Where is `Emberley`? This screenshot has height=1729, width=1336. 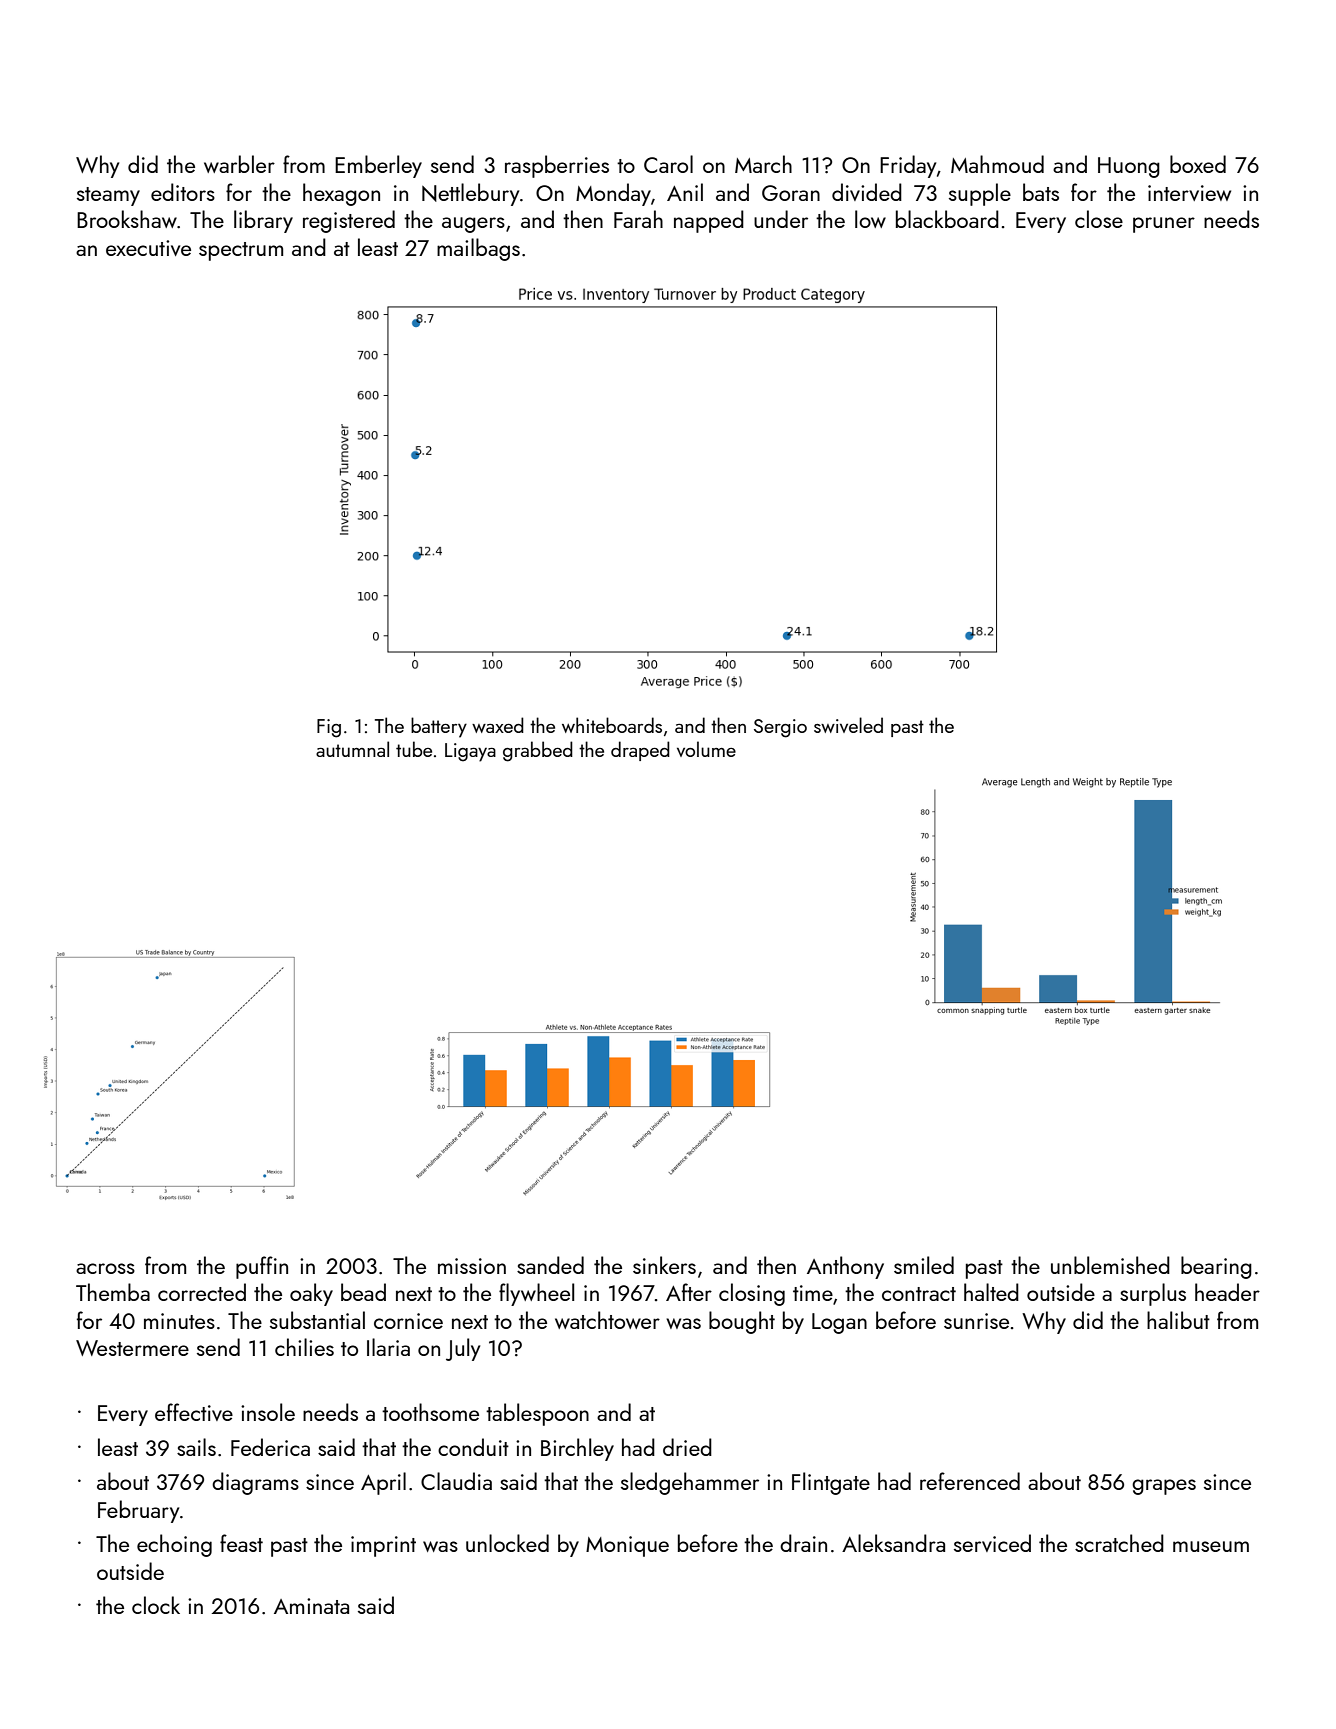 Emberley is located at coordinates (378, 166).
